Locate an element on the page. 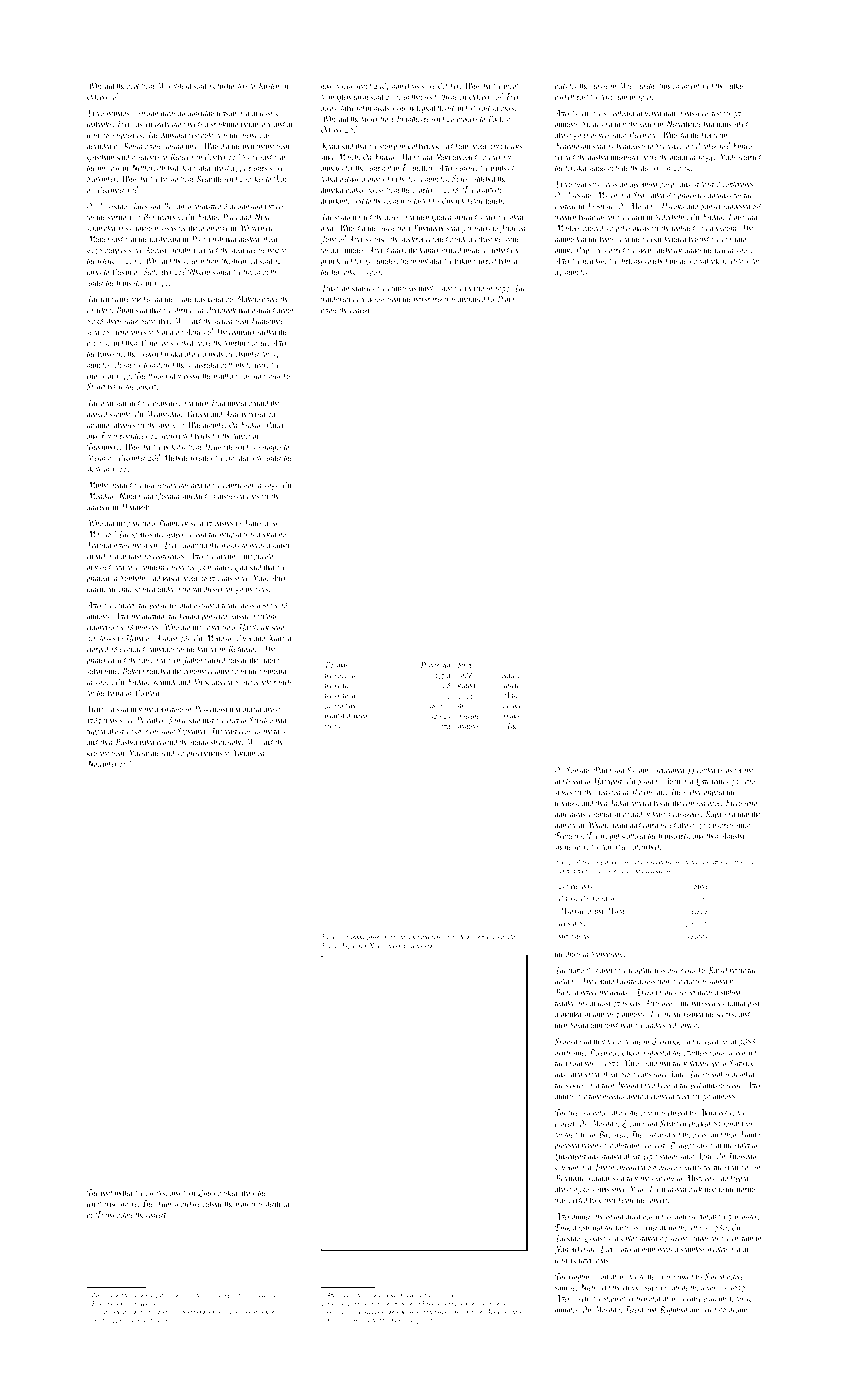 This image has width=849, height=1400. hare is located at coordinates (561, 813).
